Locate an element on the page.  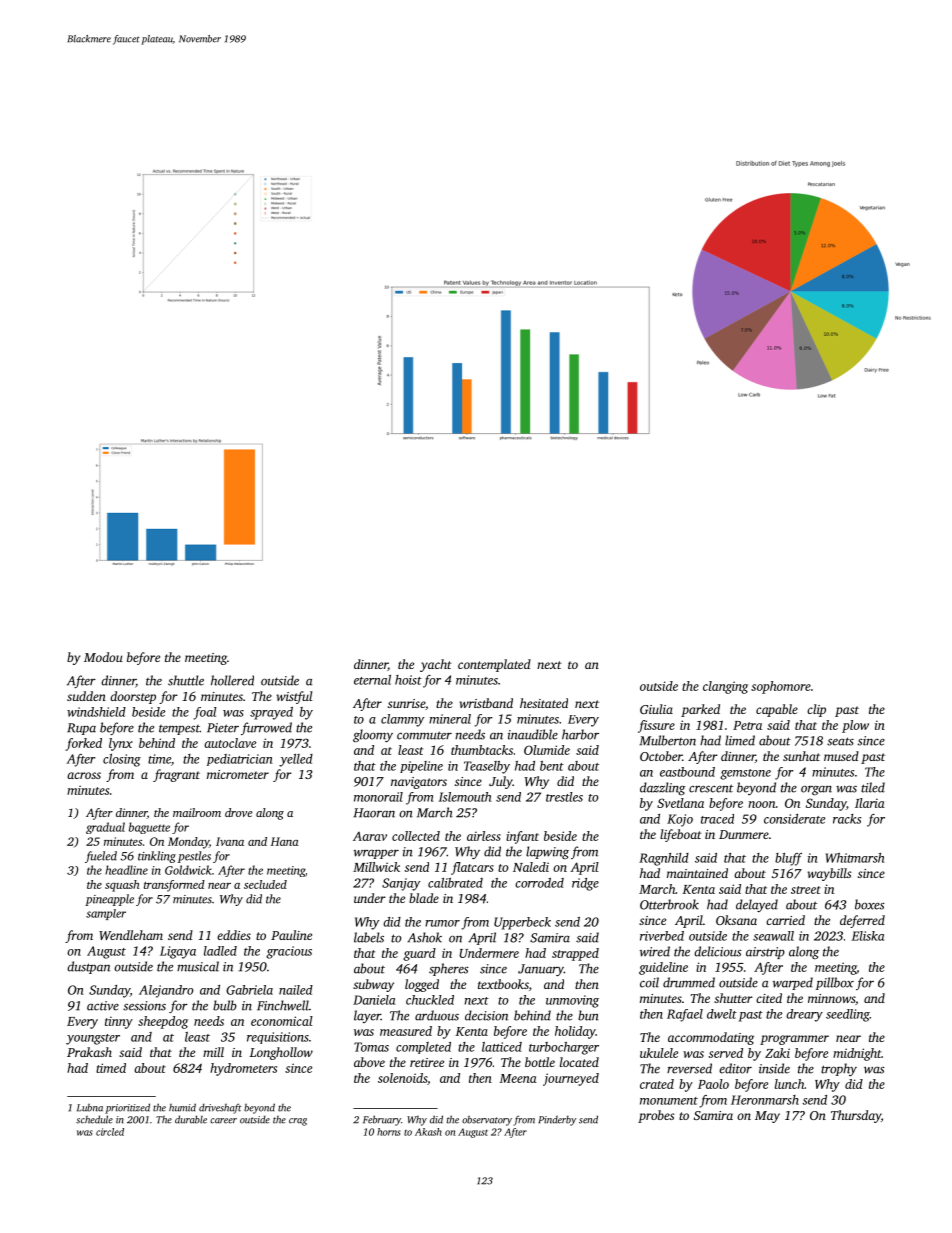
foal is located at coordinates (205, 713).
